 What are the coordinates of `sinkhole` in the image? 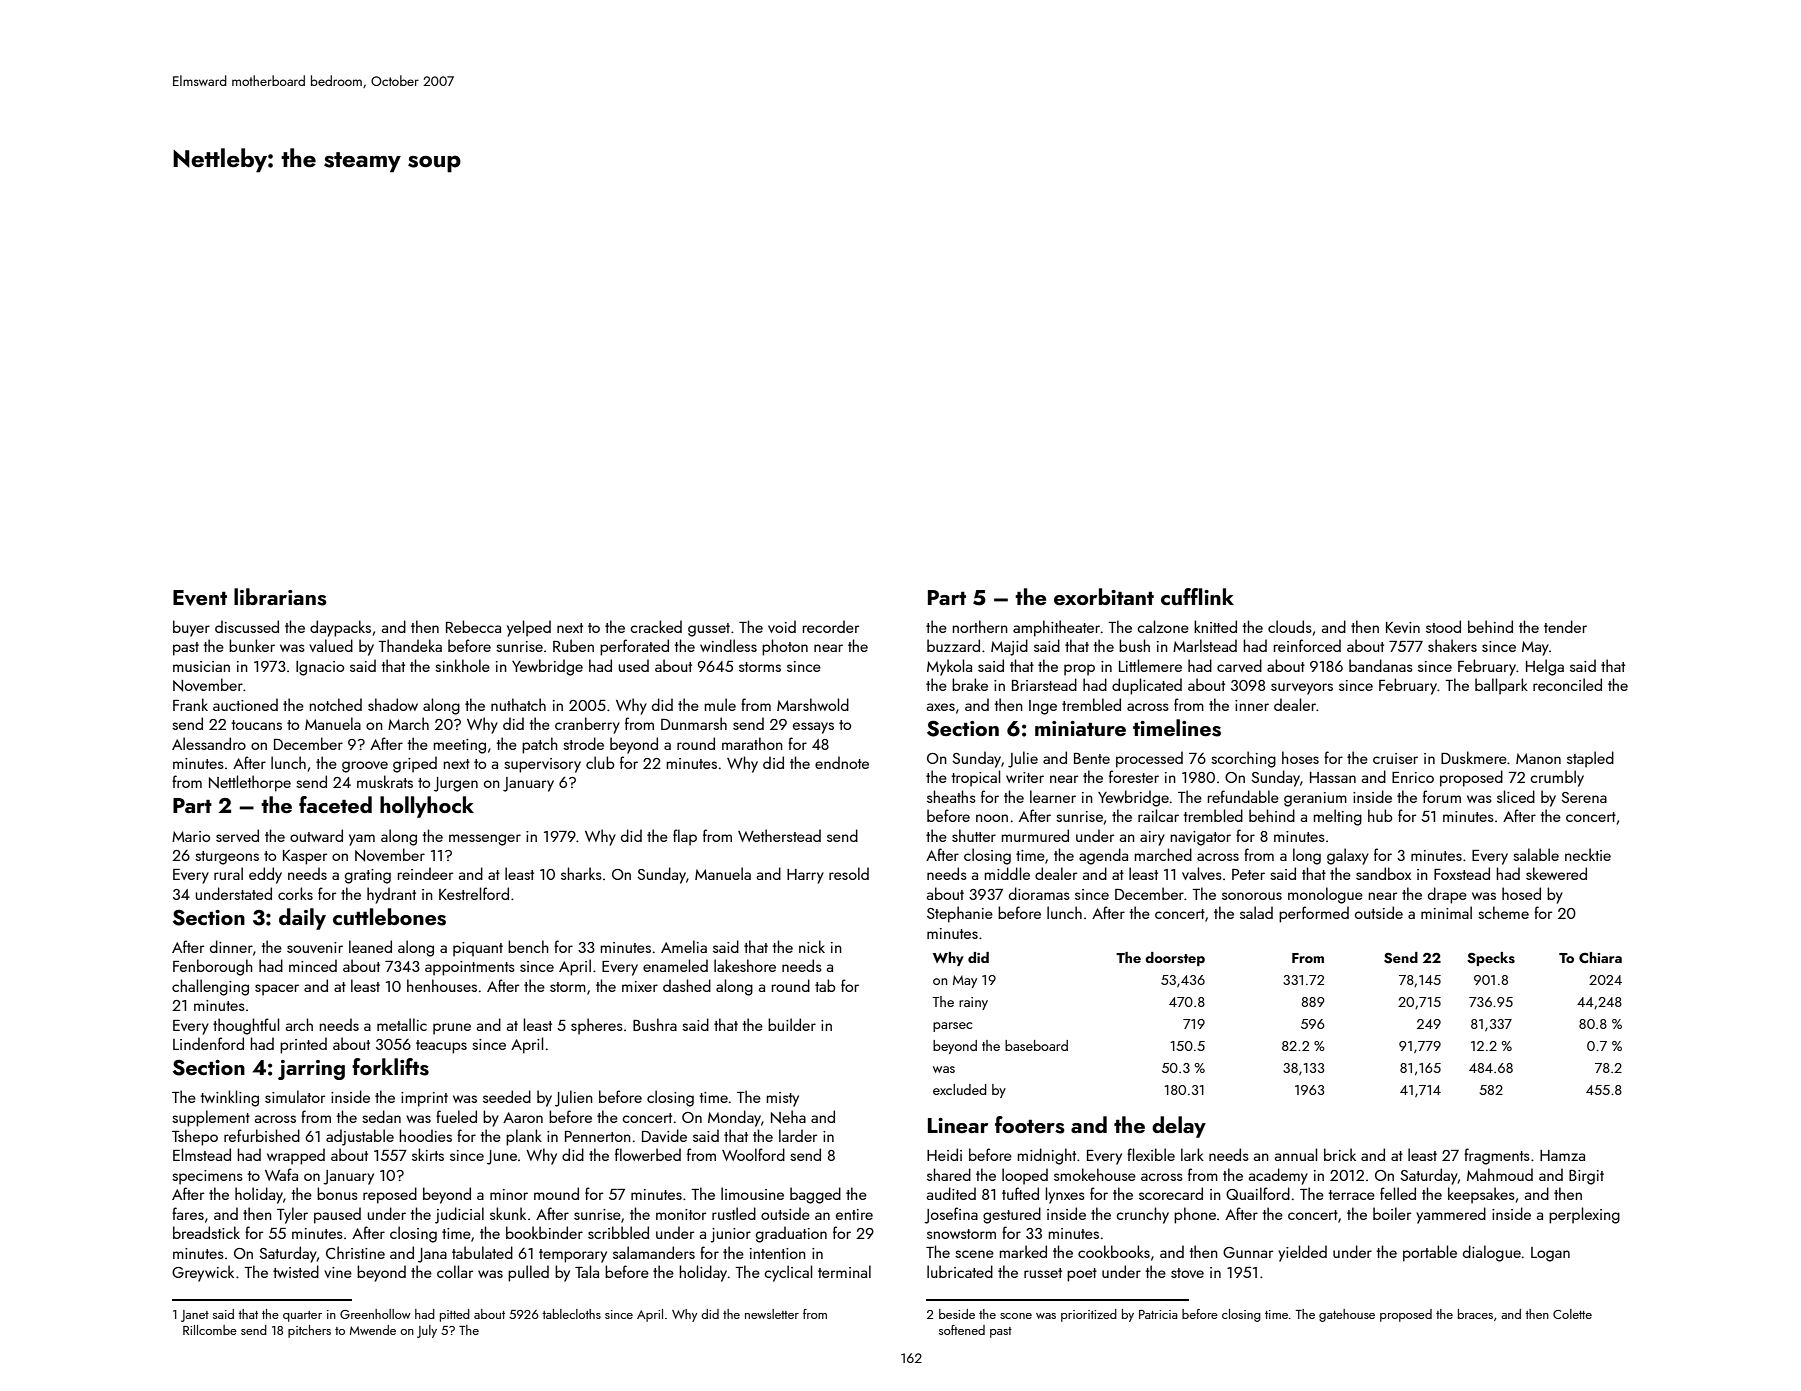 It's located at (462, 665).
